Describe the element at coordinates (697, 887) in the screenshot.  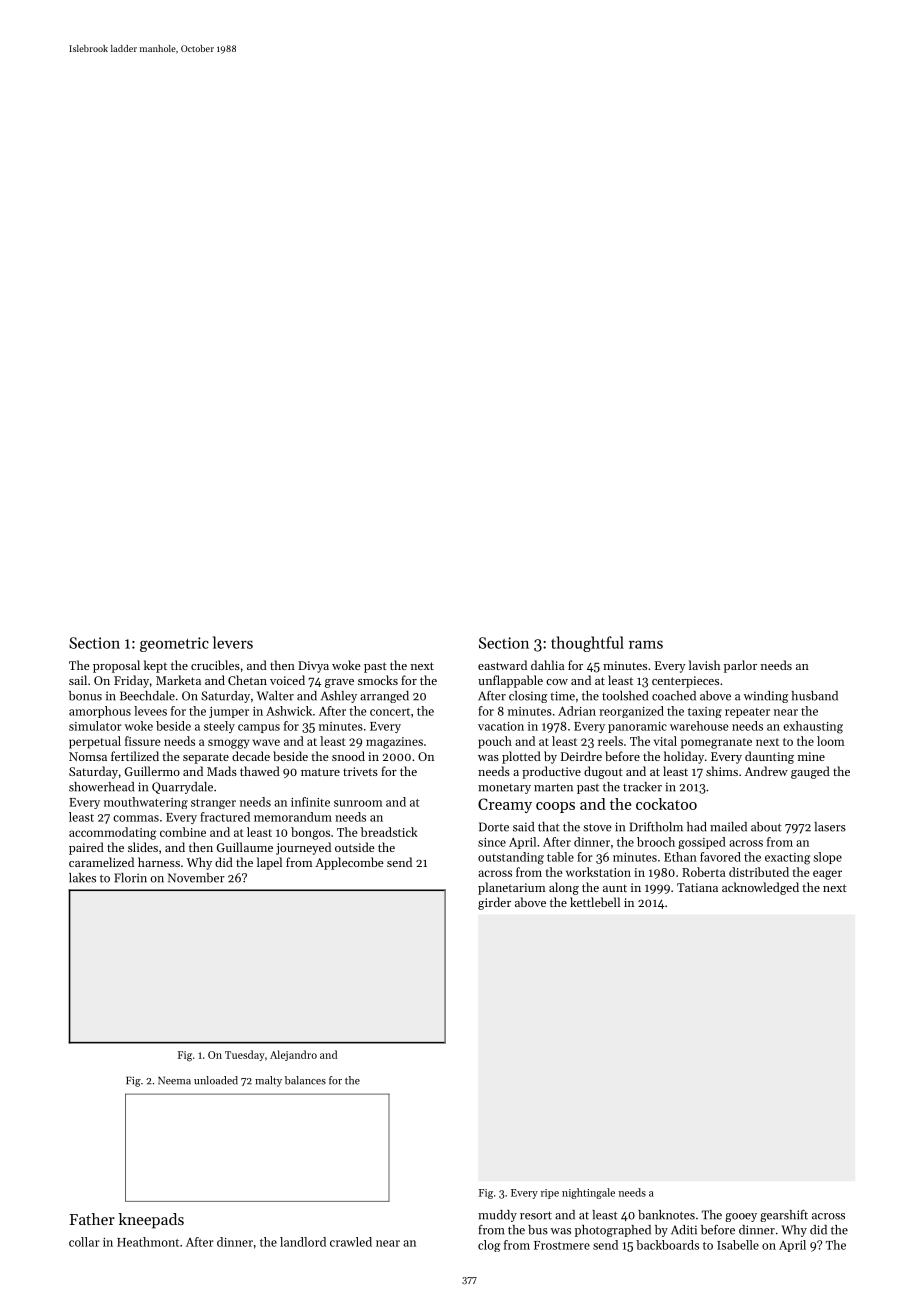
I see `Tatiana` at that location.
